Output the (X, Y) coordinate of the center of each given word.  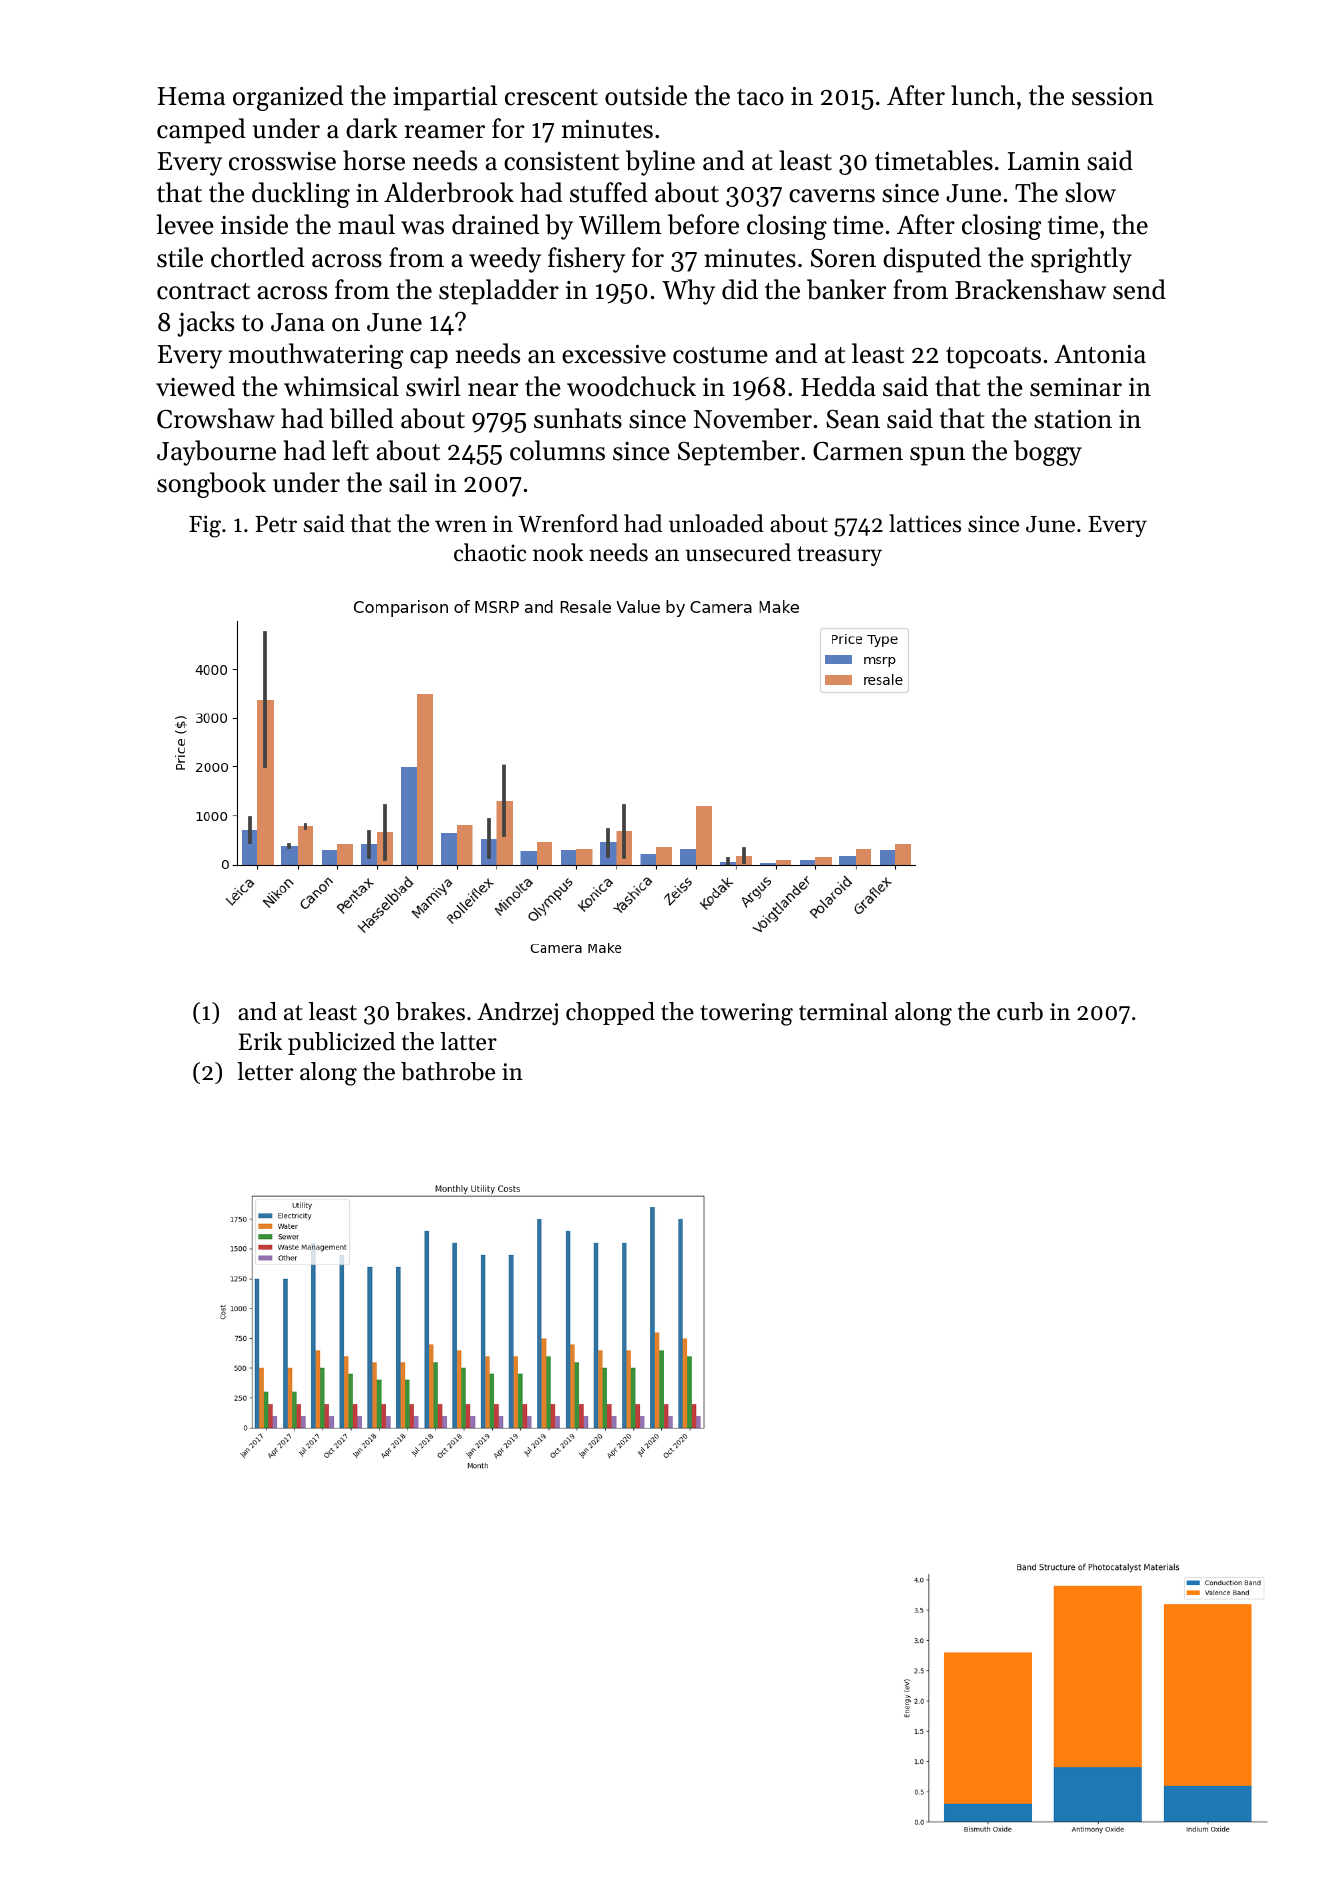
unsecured (738, 552)
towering (746, 1014)
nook (558, 552)
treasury (839, 556)
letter (265, 1071)
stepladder (499, 292)
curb (1020, 1011)
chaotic (490, 552)
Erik (260, 1041)
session (1113, 96)
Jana (298, 322)
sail (408, 482)
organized (288, 98)
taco (760, 97)
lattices (925, 523)
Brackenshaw (1030, 289)
